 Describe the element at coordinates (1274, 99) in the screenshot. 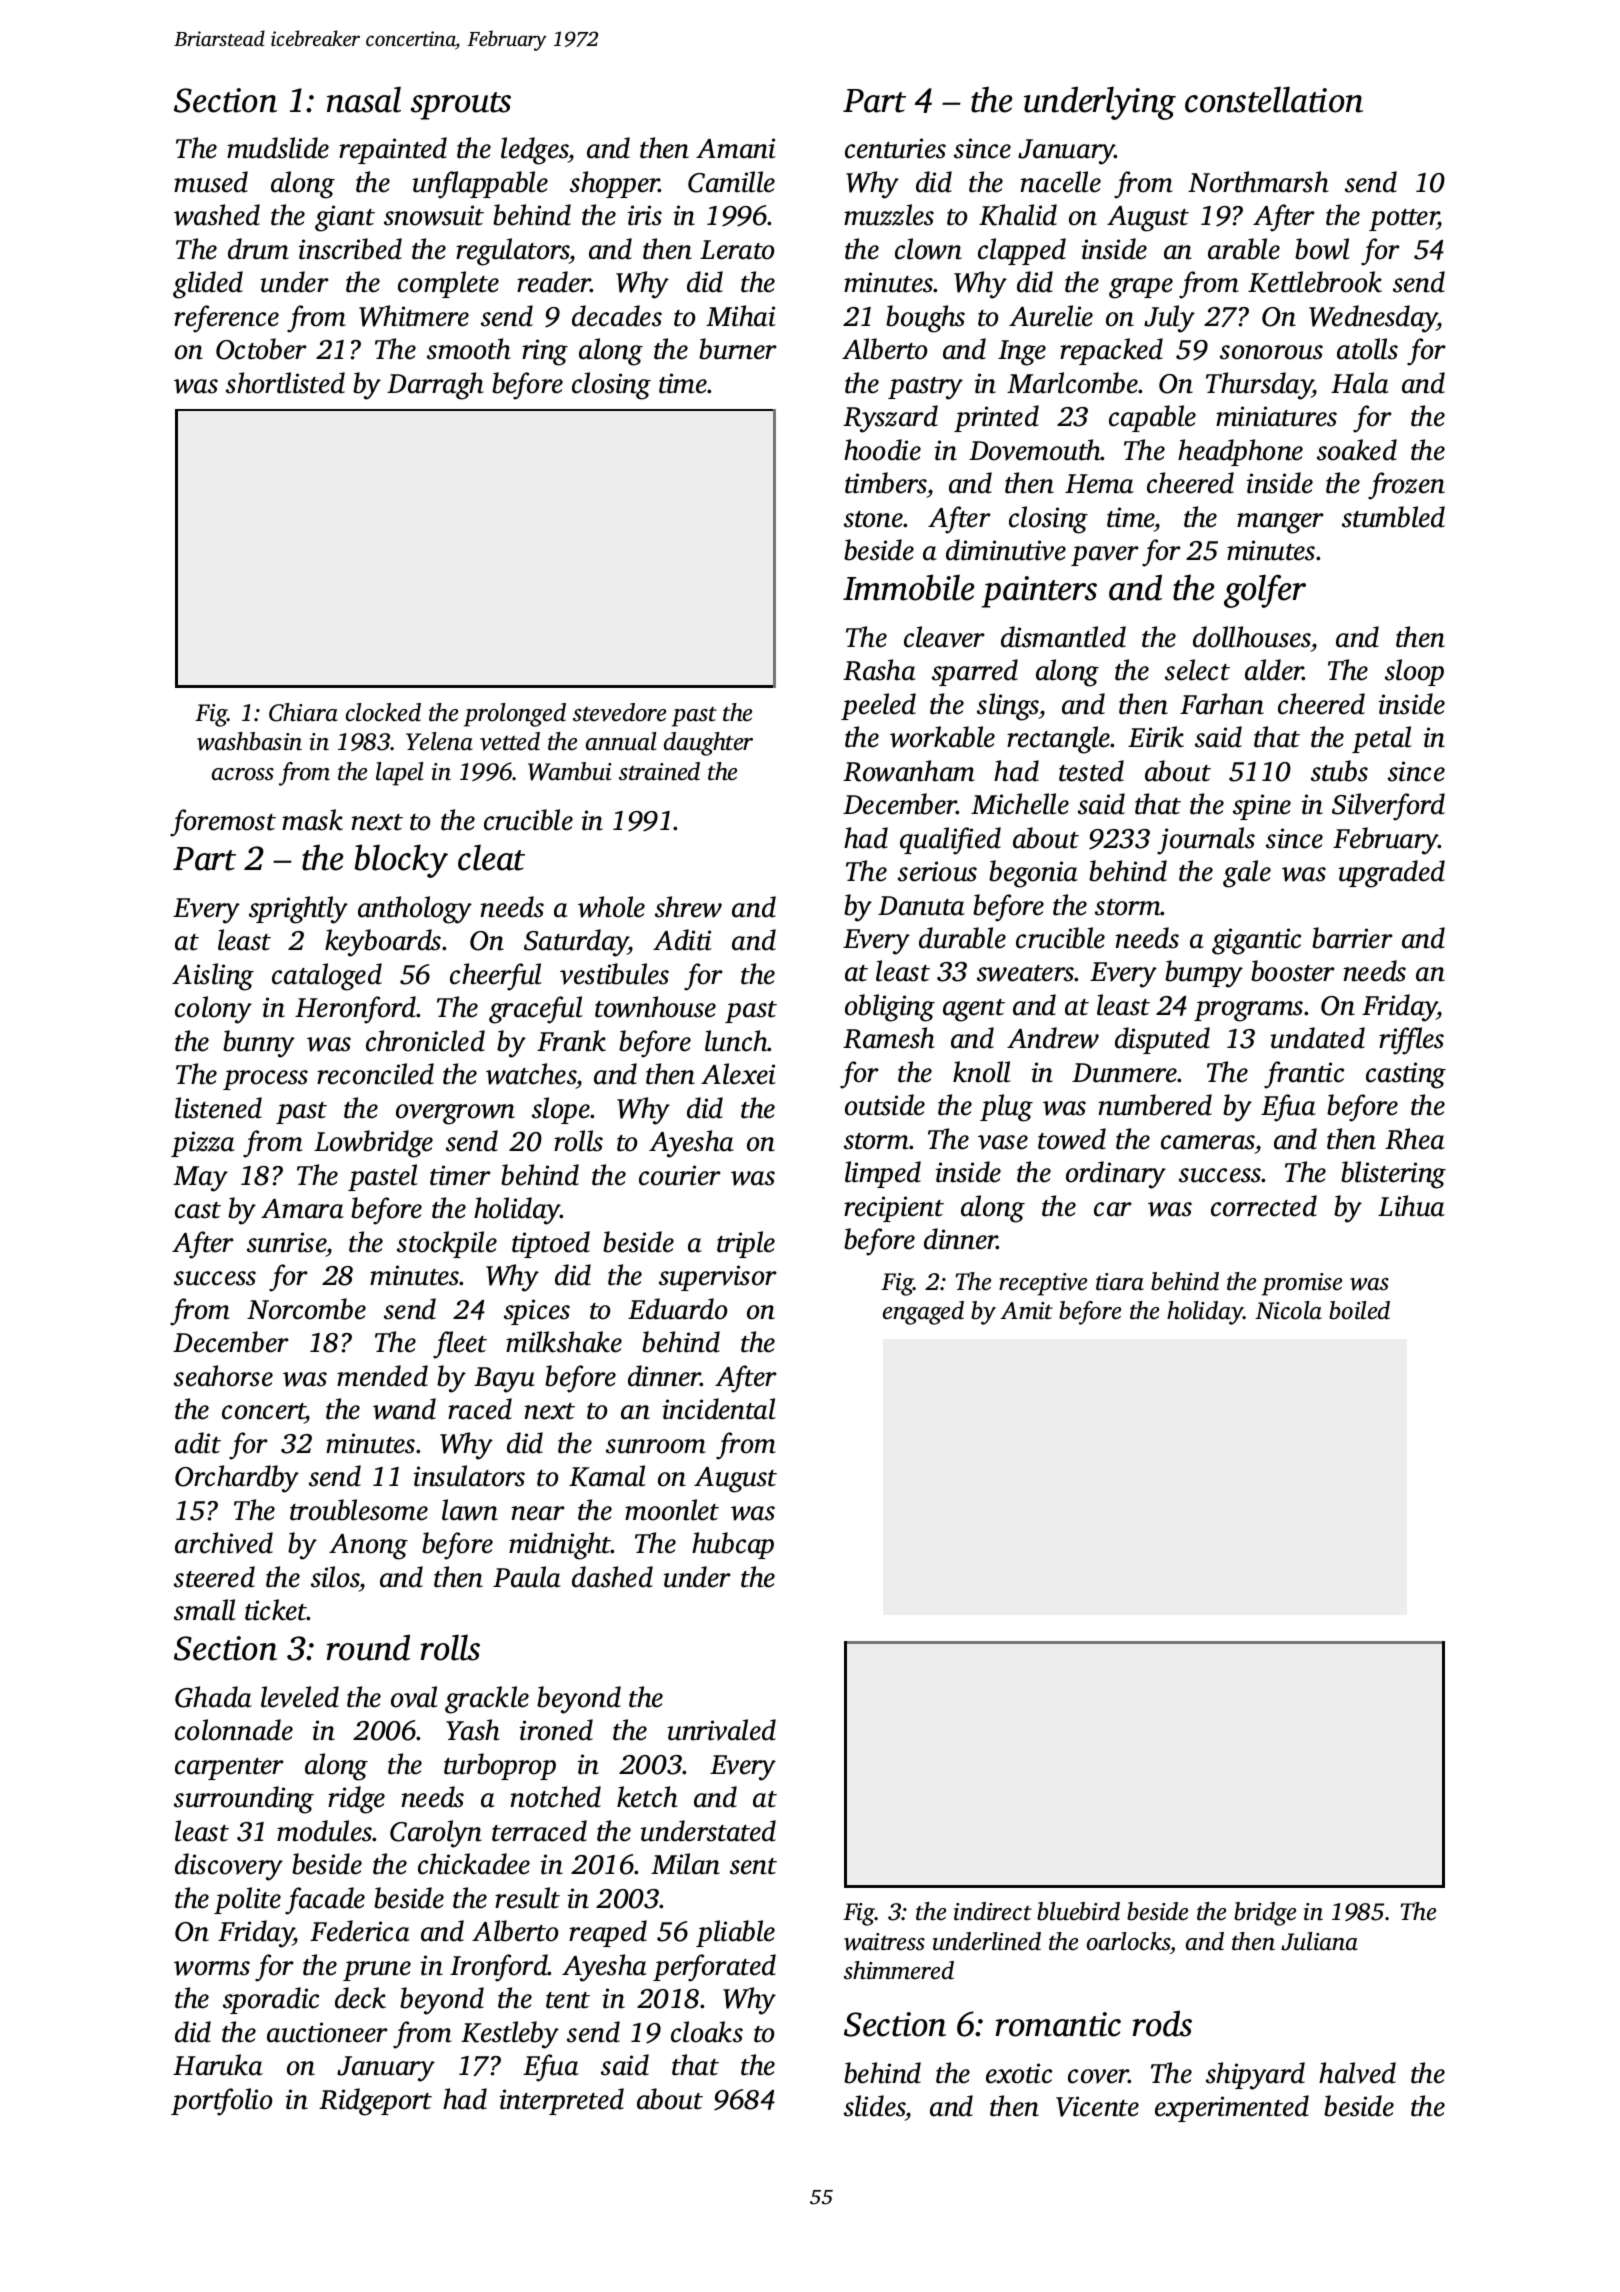

I see `constellation` at that location.
